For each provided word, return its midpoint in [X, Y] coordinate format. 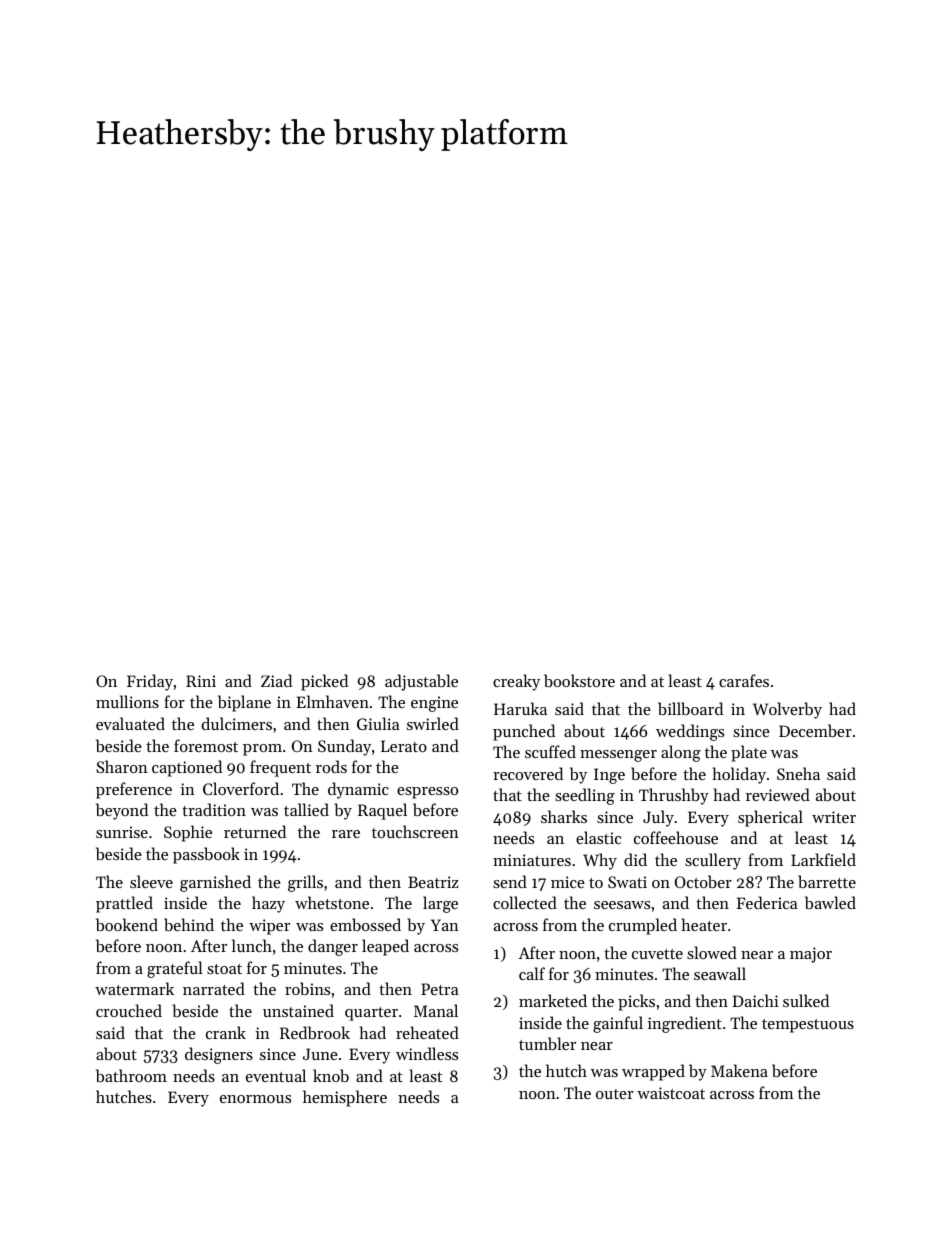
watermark [134, 988]
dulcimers [237, 723]
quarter [371, 1014]
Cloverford [241, 788]
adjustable [421, 682]
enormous [255, 1099]
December [815, 730]
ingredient [685, 1024]
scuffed [550, 751]
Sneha [798, 773]
